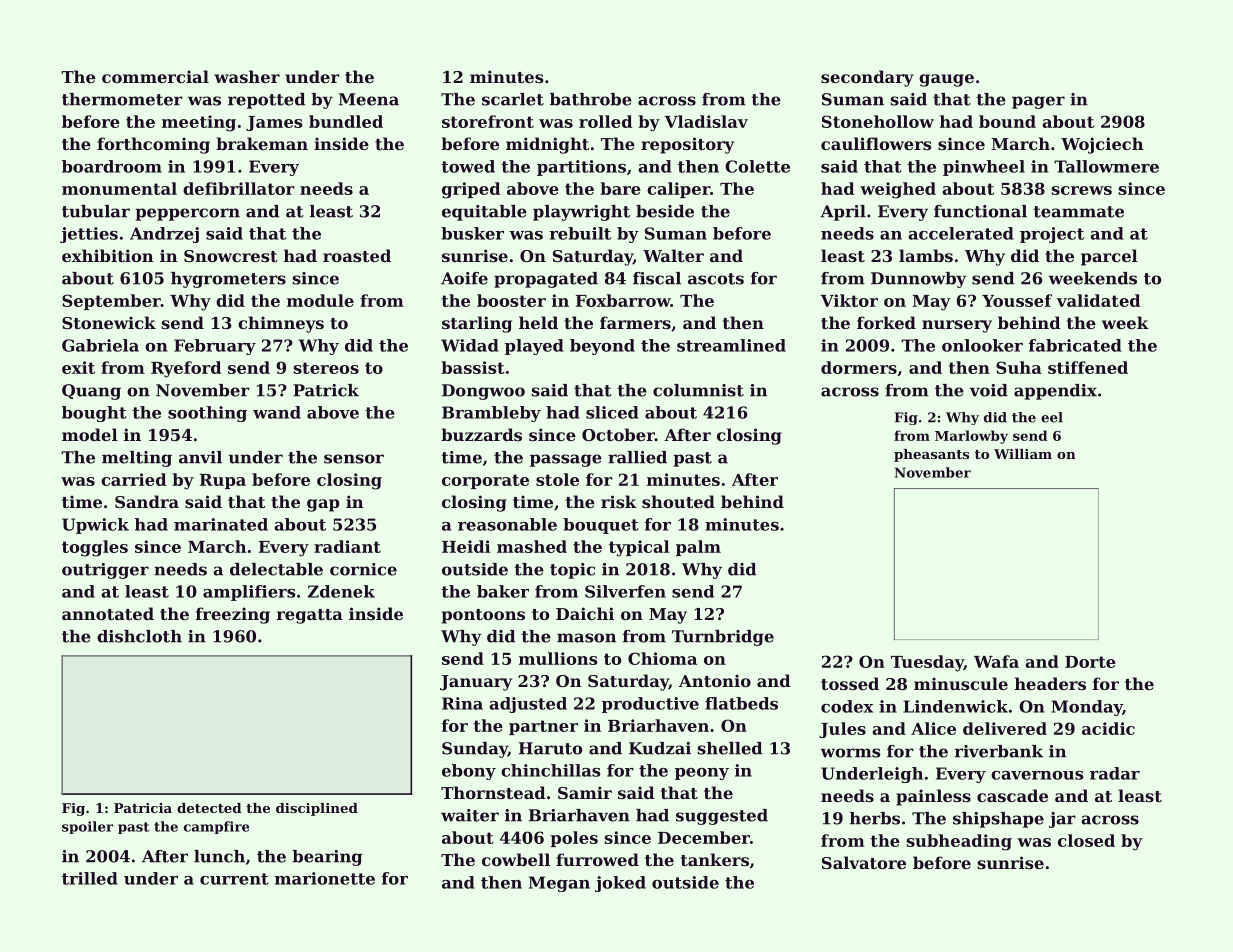  I want to click on Quang, so click(91, 392).
